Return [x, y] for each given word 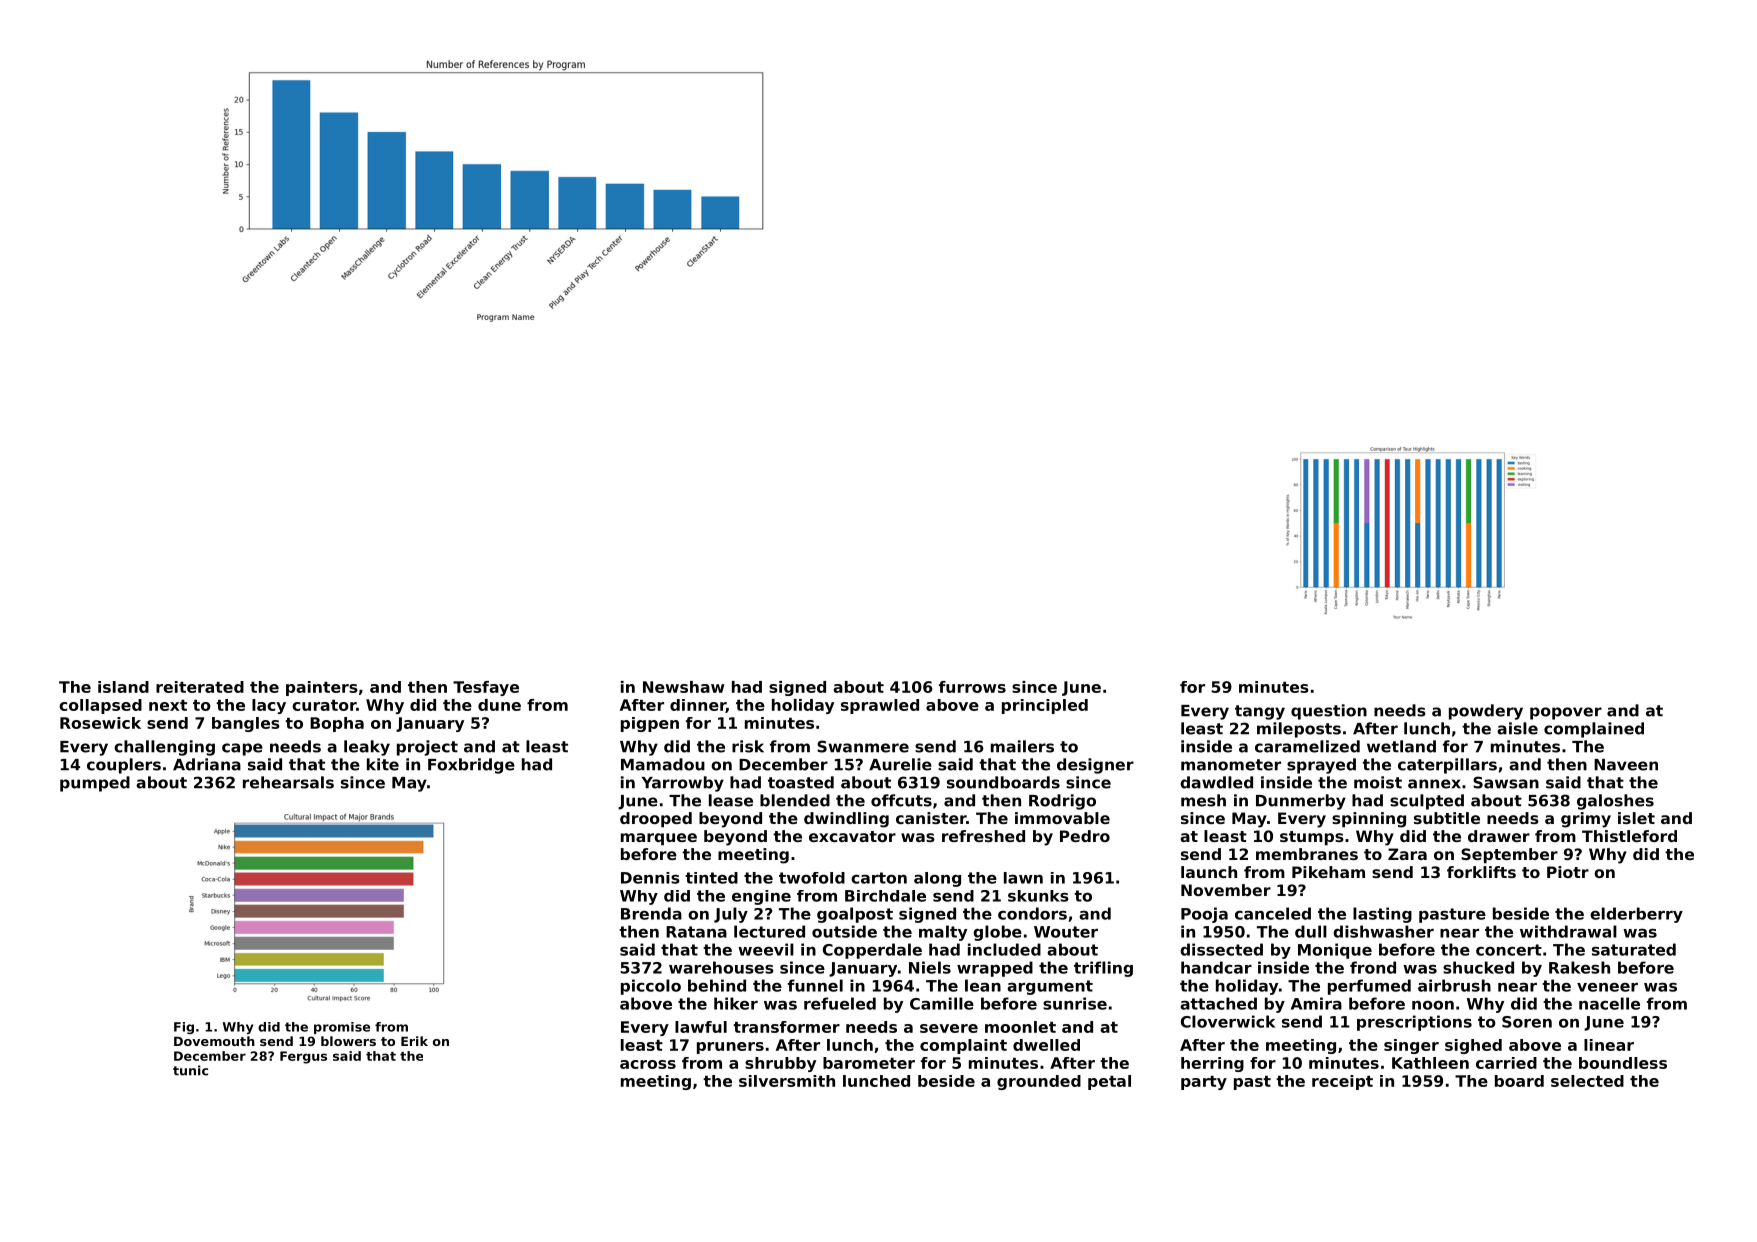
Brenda [651, 913]
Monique [1335, 951]
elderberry [1636, 915]
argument [1050, 987]
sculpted [1427, 802]
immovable [1062, 818]
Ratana [696, 932]
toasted [801, 782]
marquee [659, 839]
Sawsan [1506, 782]
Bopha [337, 724]
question [1329, 712]
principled [1045, 706]
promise [342, 1028]
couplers [124, 766]
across [648, 1064]
